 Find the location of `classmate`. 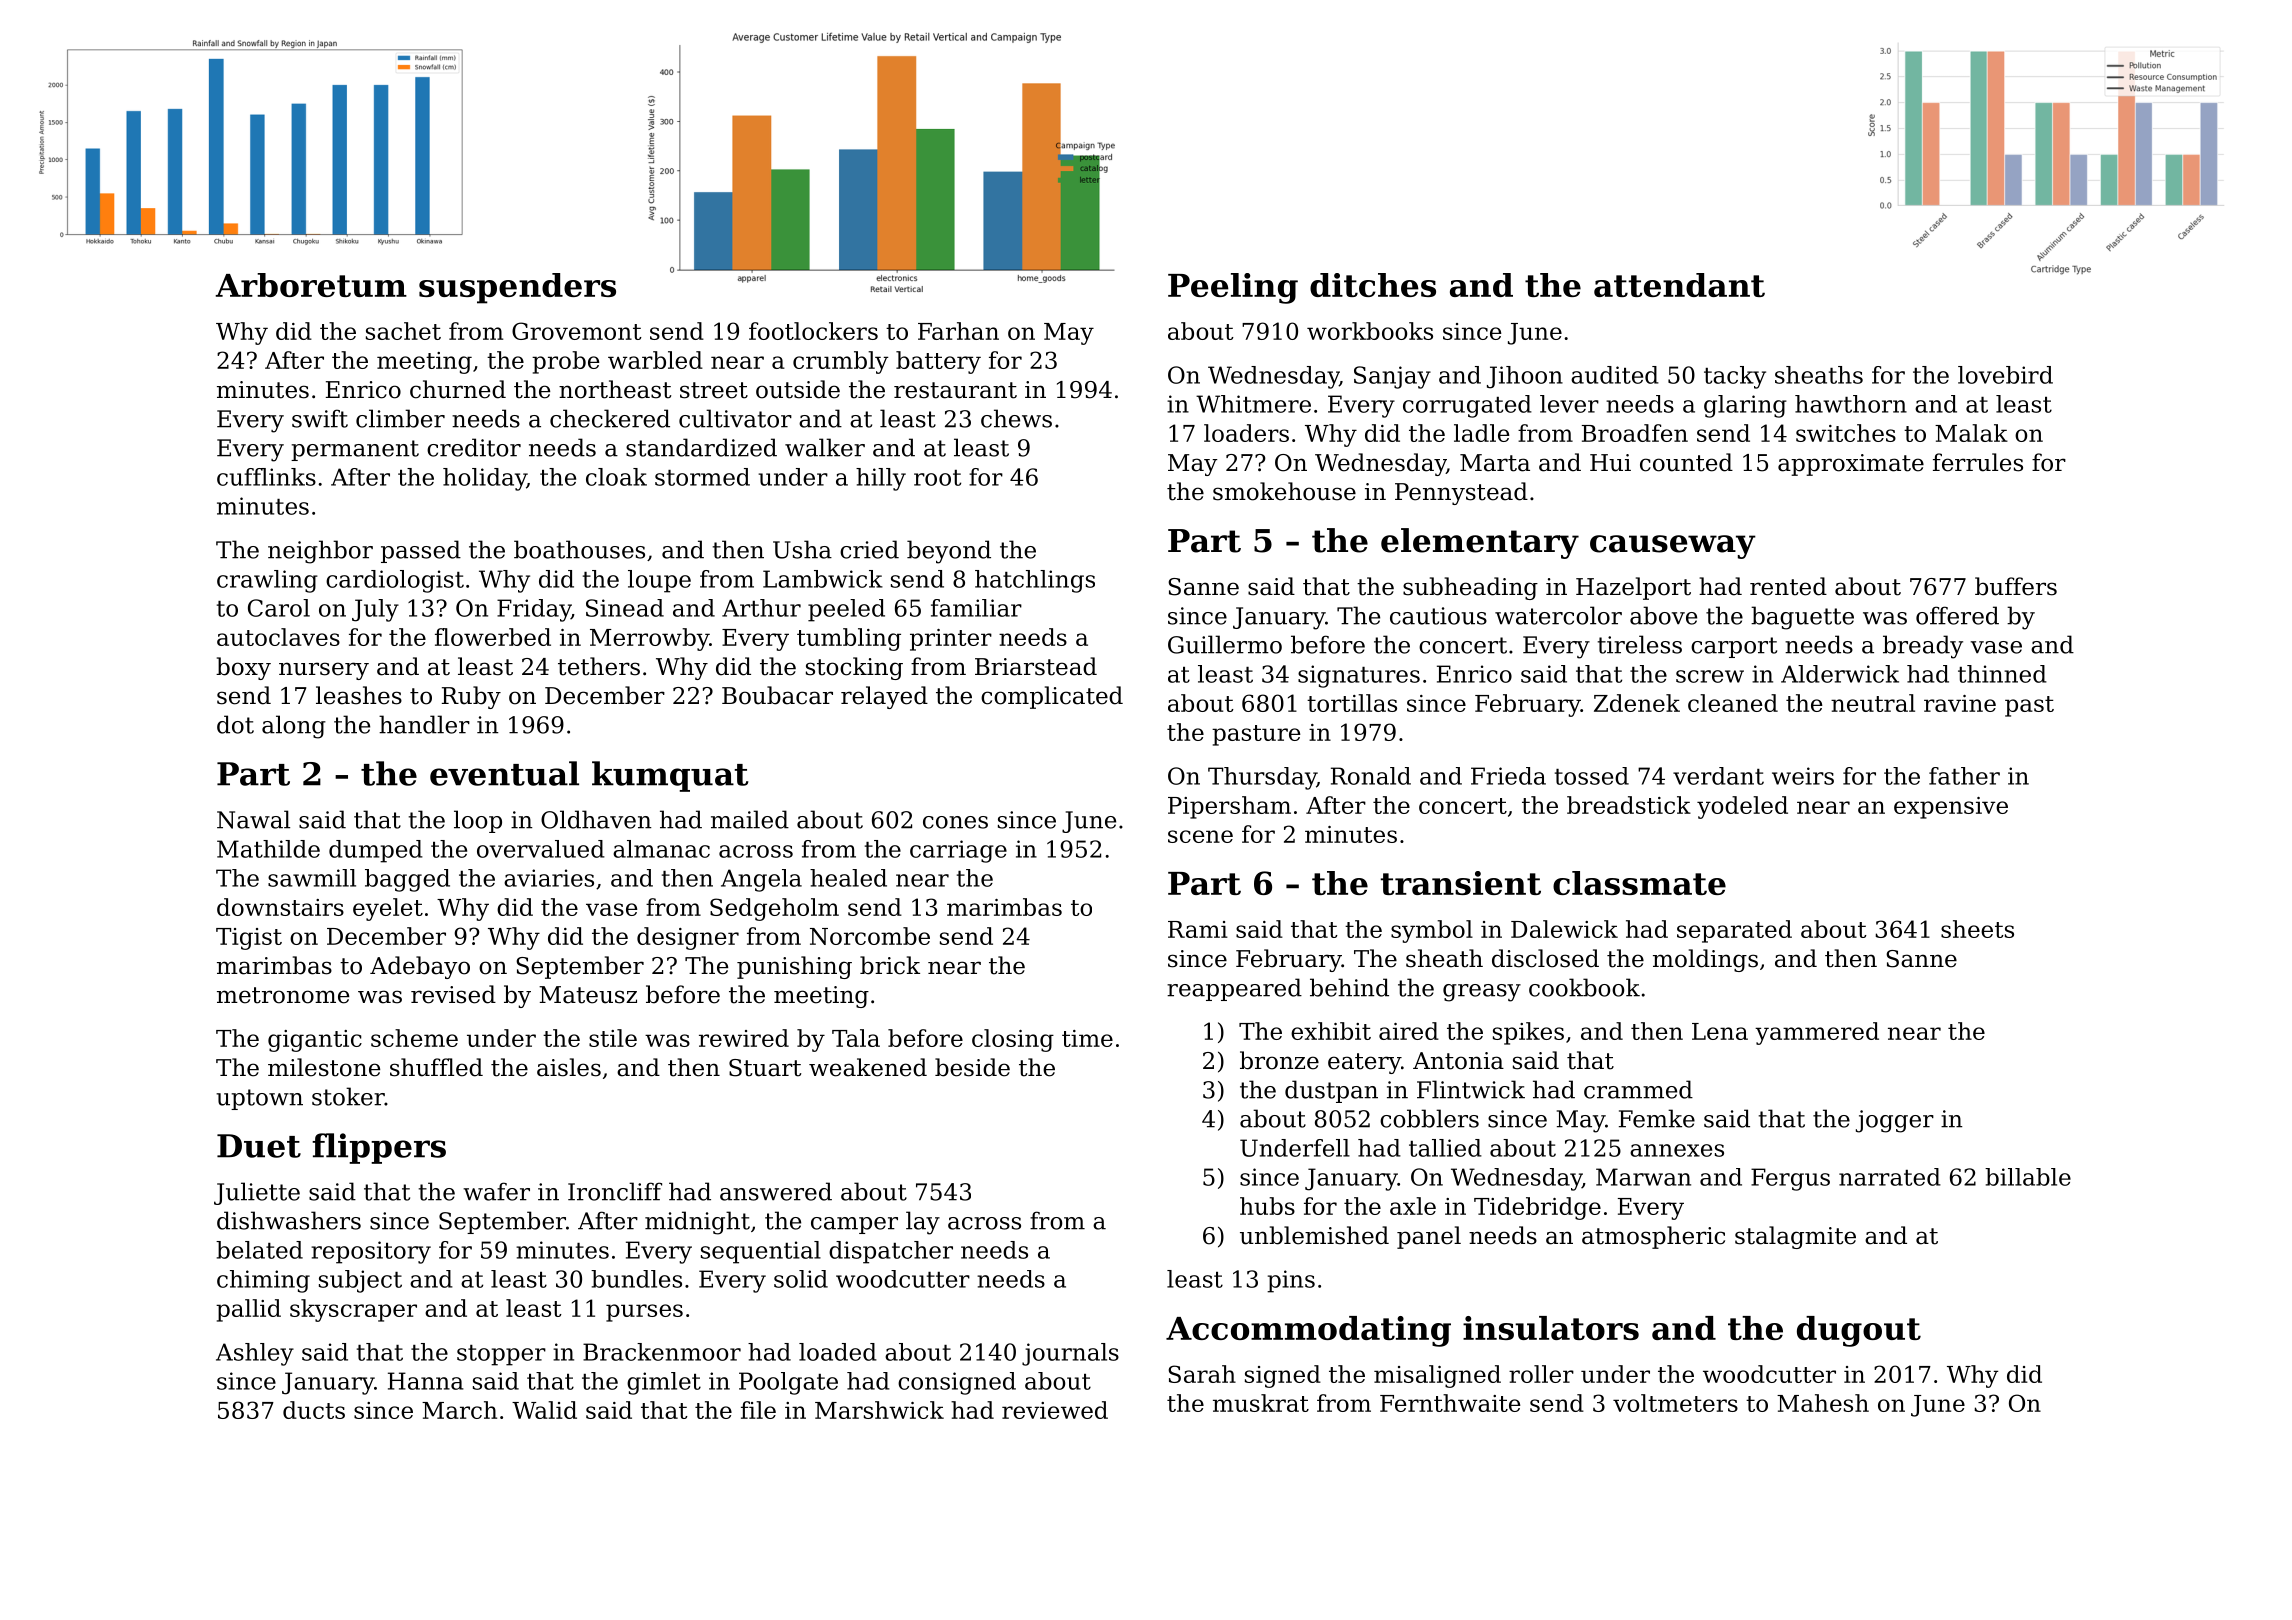

classmate is located at coordinates (1639, 883).
